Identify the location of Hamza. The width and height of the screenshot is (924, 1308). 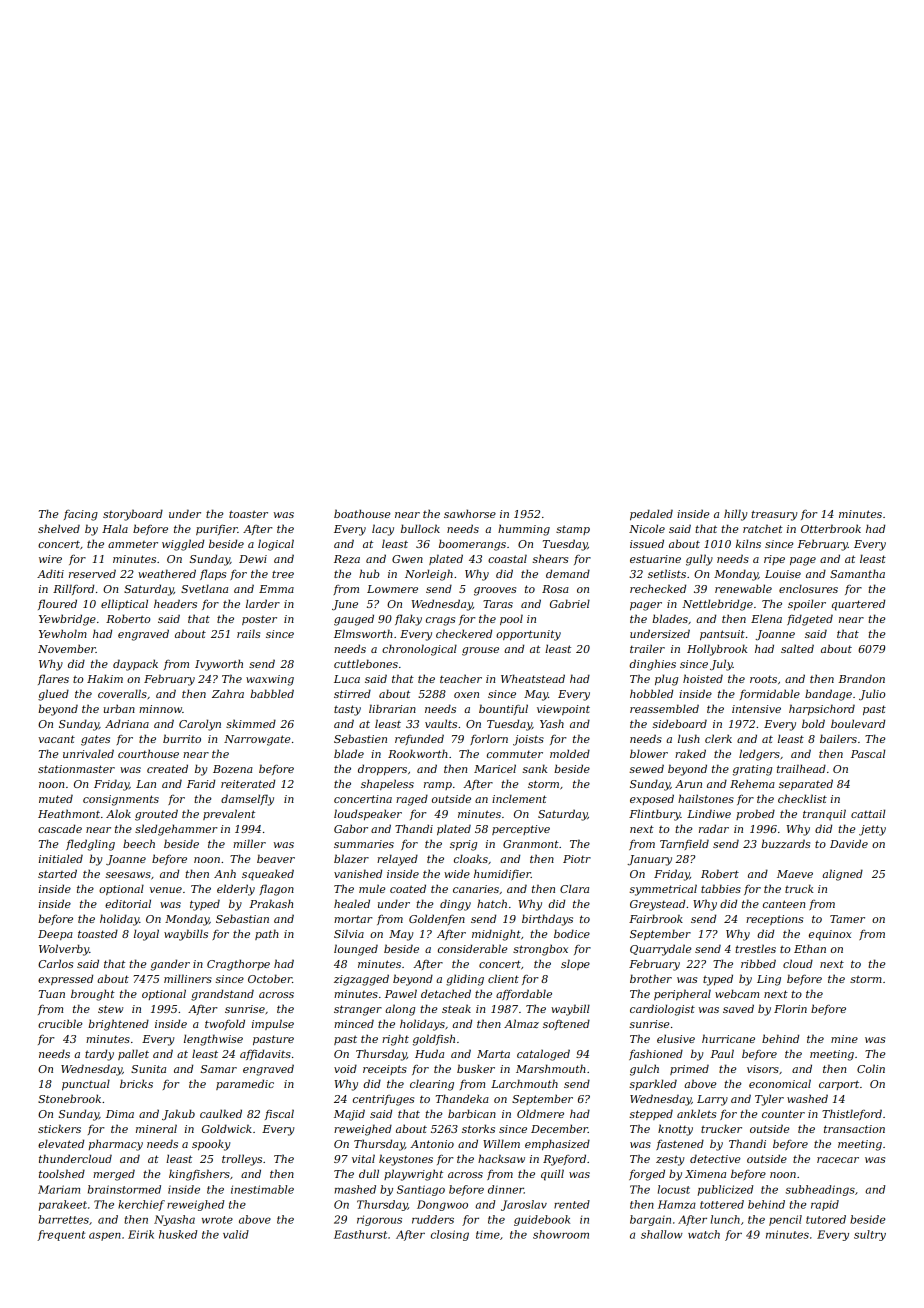
(677, 1204).
